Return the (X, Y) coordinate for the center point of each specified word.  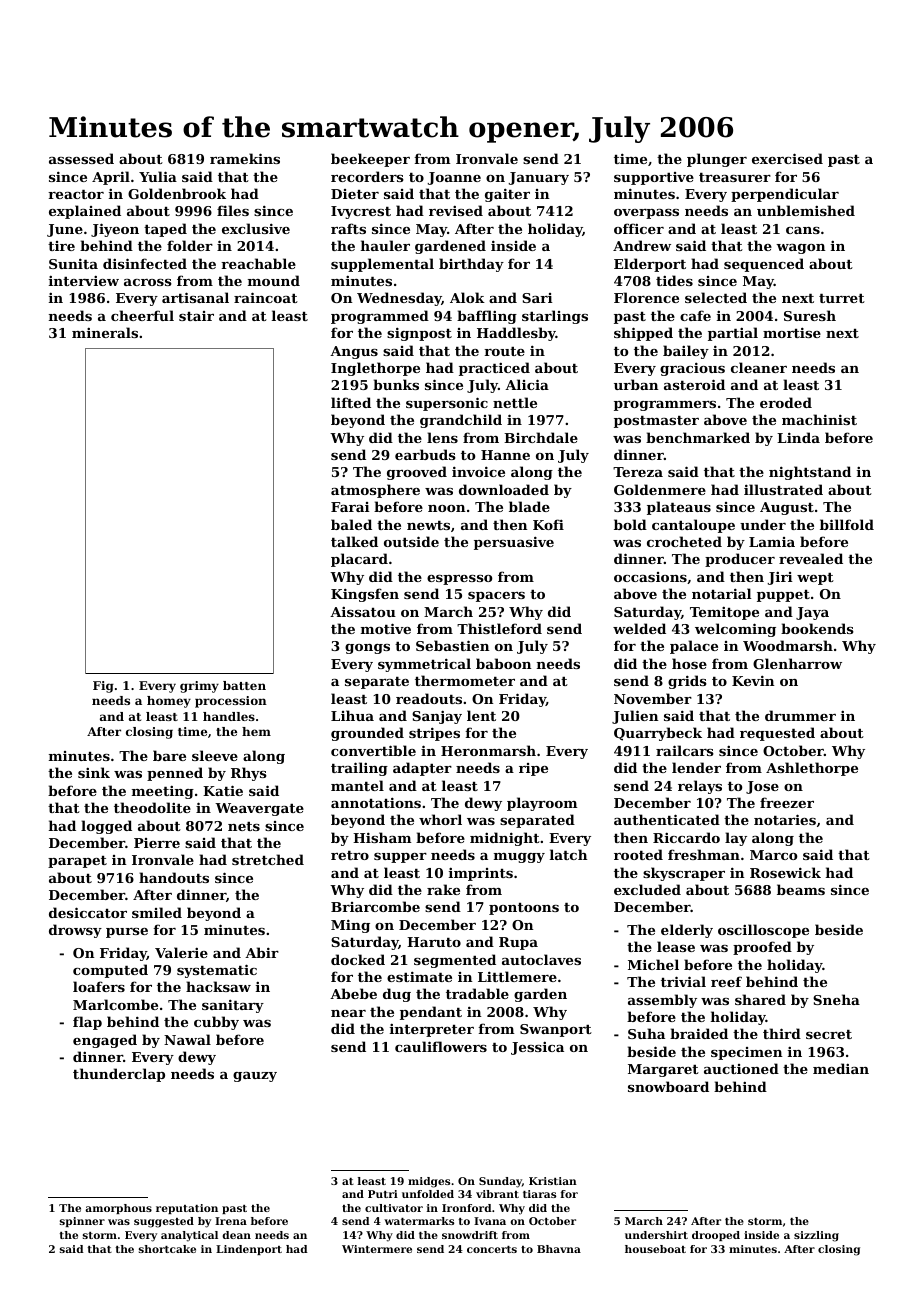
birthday (471, 265)
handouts (174, 877)
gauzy (255, 1077)
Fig (103, 687)
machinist (819, 419)
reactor (76, 194)
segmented (455, 961)
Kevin (753, 680)
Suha (646, 1033)
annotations (376, 802)
